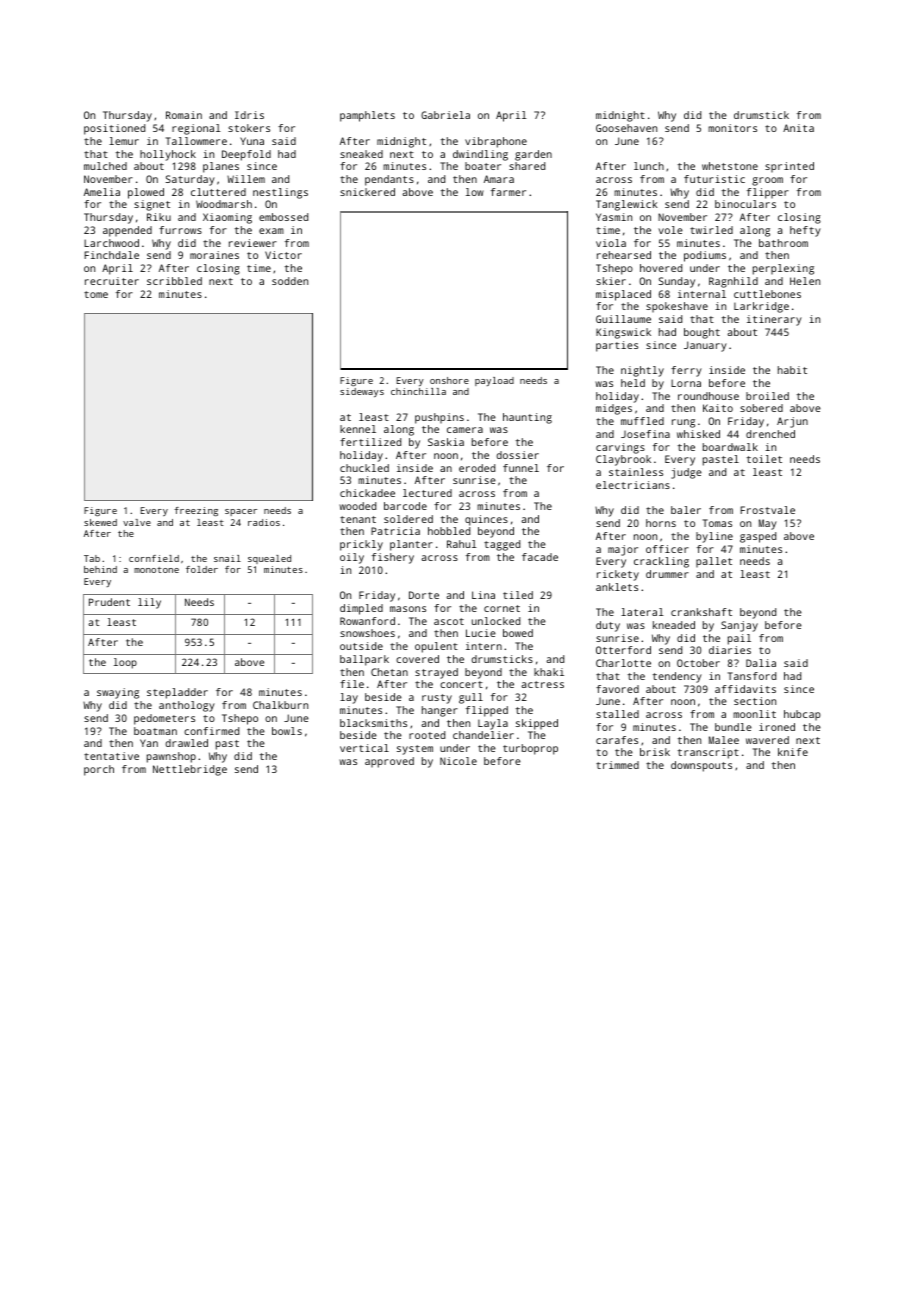 The image size is (908, 1316). I want to click on snail, so click(227, 558).
